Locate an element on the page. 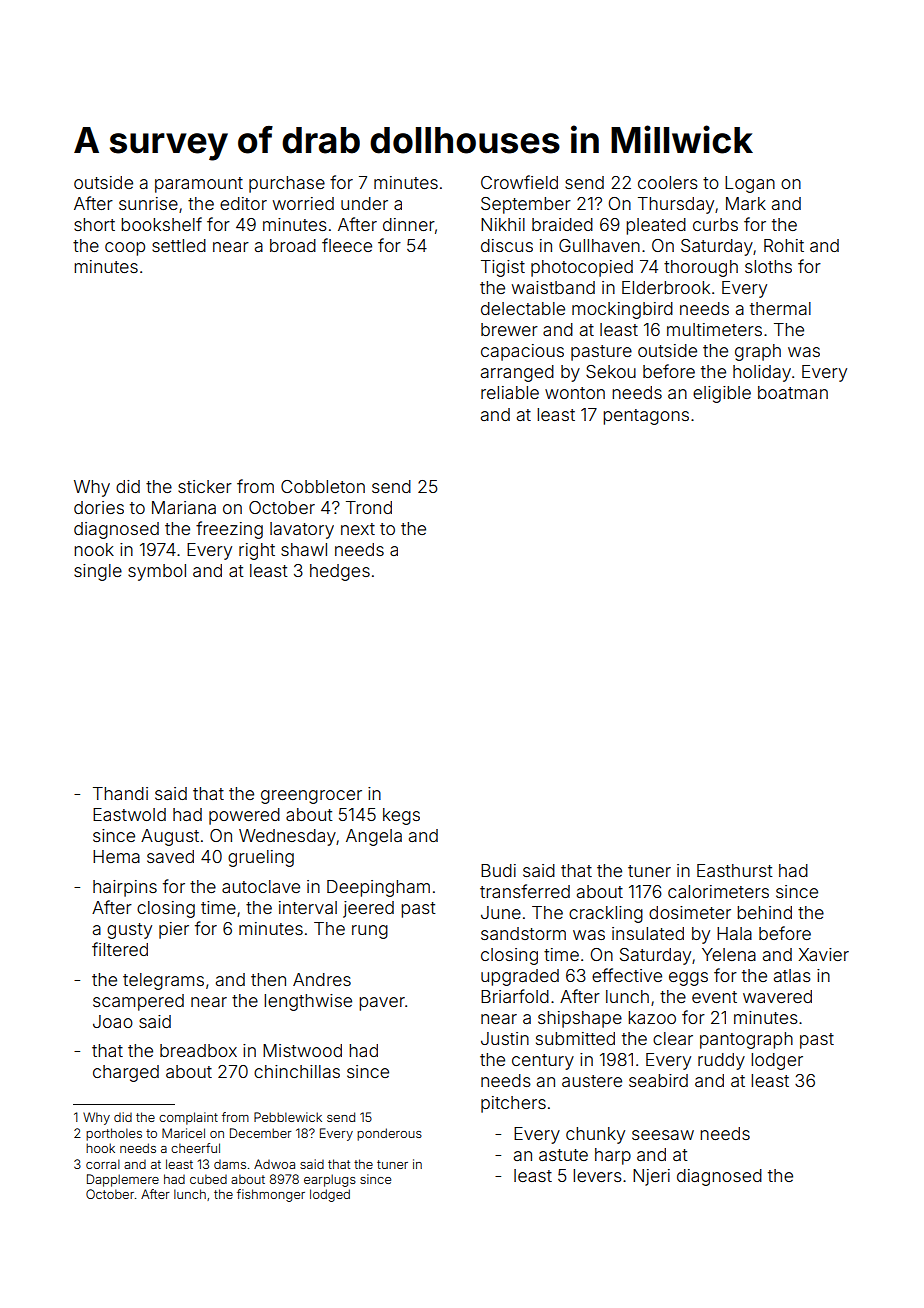 This document has height=1308, width=924. thermal is located at coordinates (780, 308).
